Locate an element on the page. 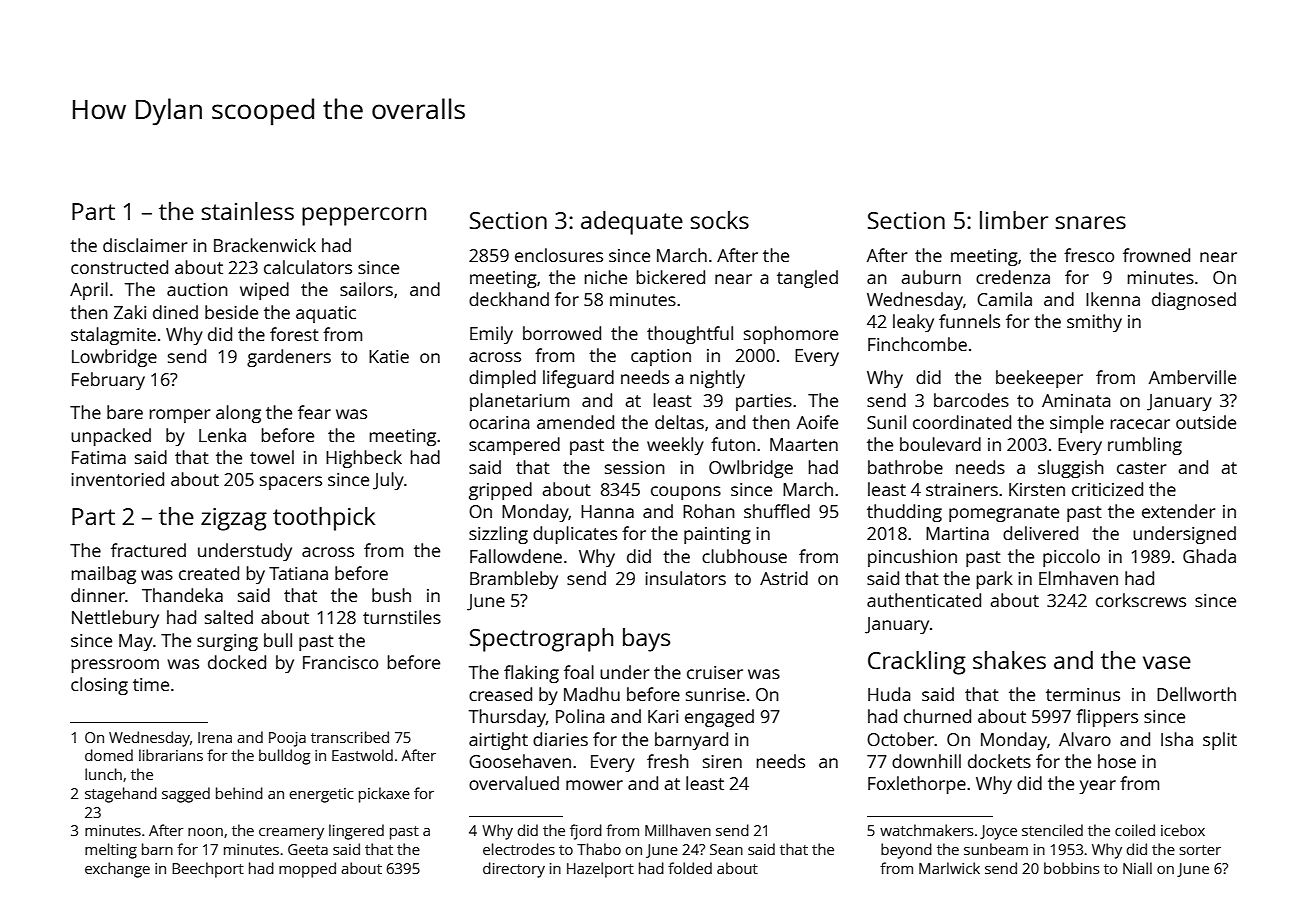 This page has width=1308, height=924. exchange is located at coordinates (117, 870).
